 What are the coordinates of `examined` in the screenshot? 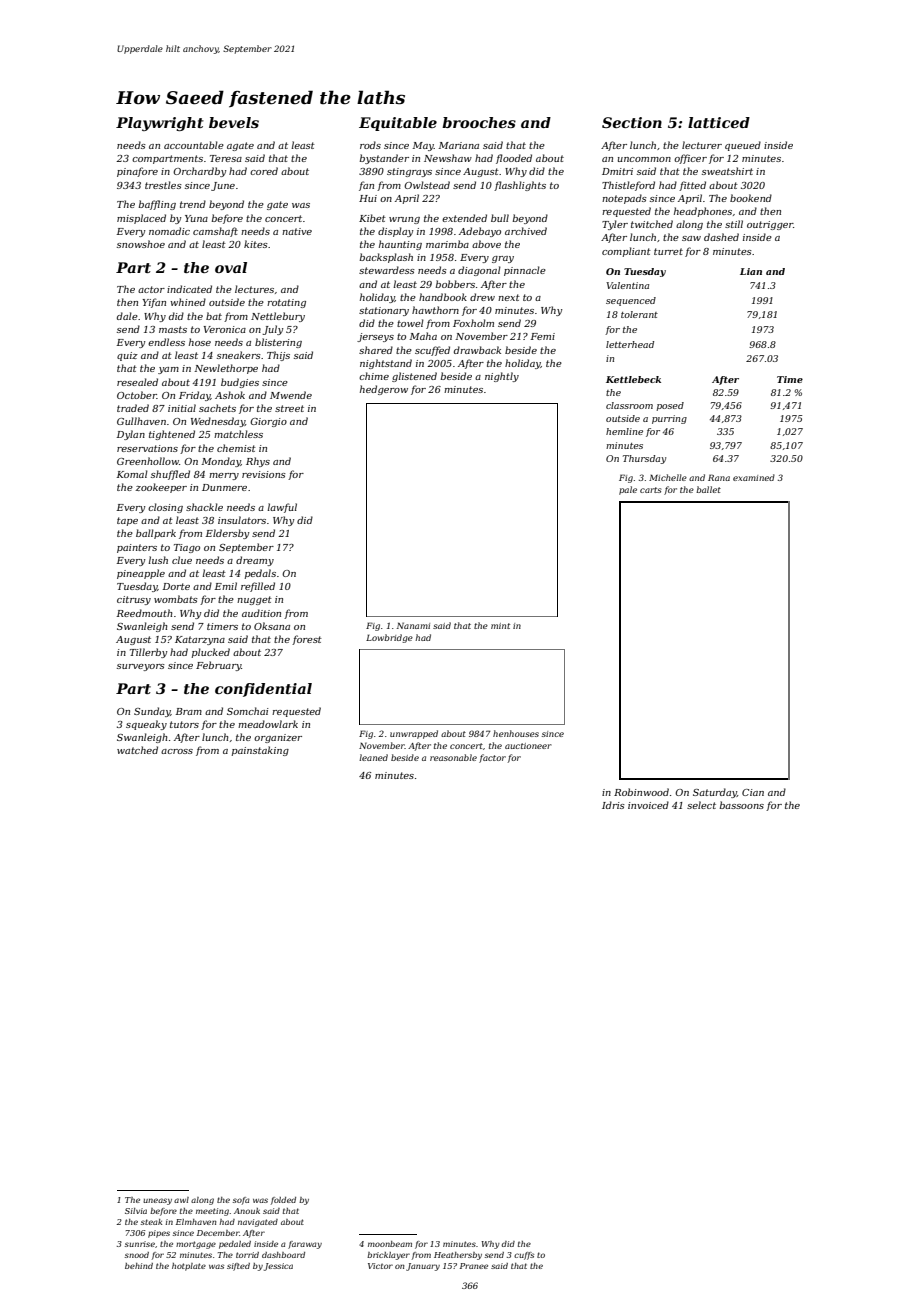 It's located at (754, 477).
